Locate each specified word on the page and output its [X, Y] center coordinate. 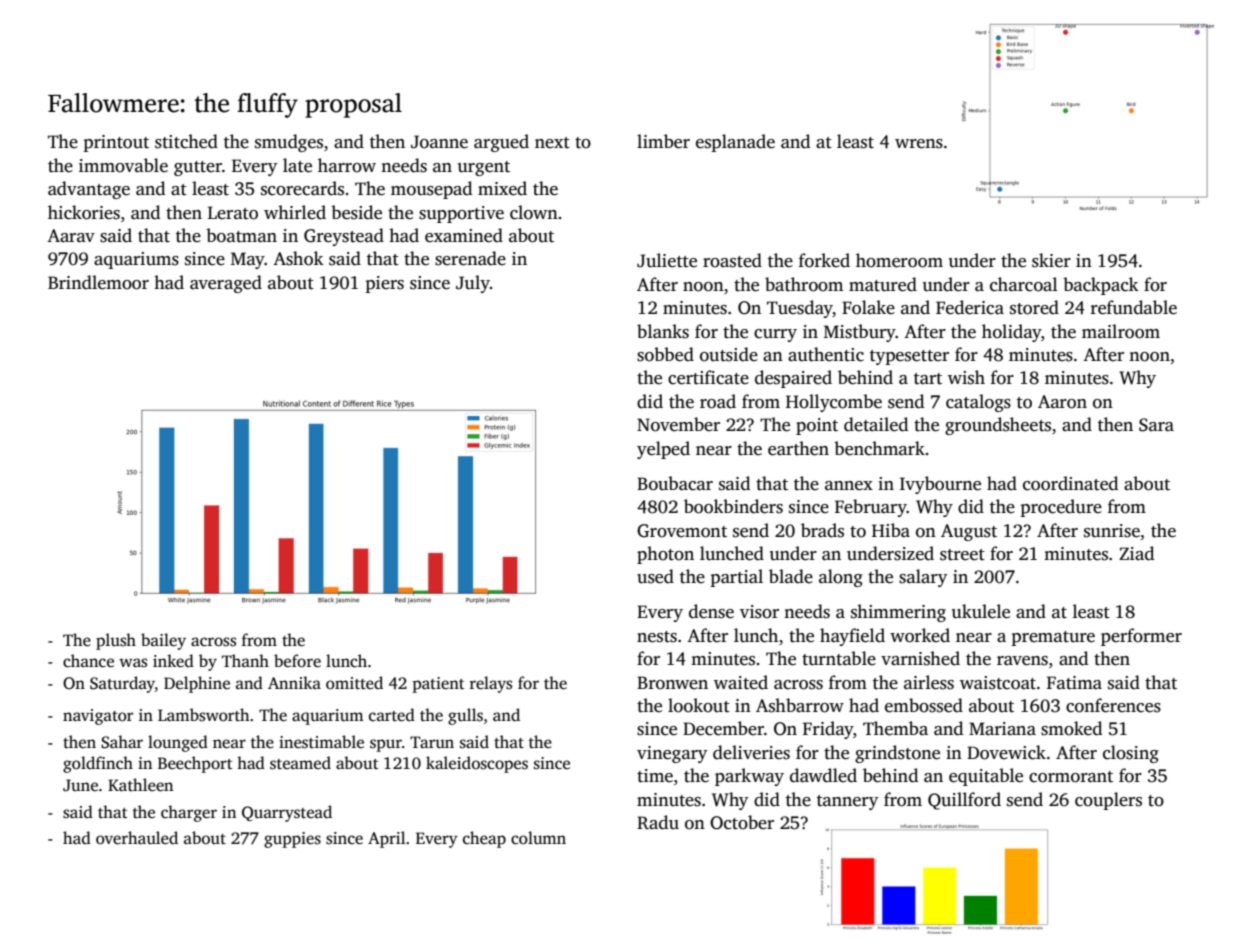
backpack [1101, 286]
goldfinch [98, 764]
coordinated [1070, 483]
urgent [484, 168]
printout [116, 143]
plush [116, 641]
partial [736, 578]
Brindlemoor [98, 282]
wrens [919, 144]
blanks [663, 331]
